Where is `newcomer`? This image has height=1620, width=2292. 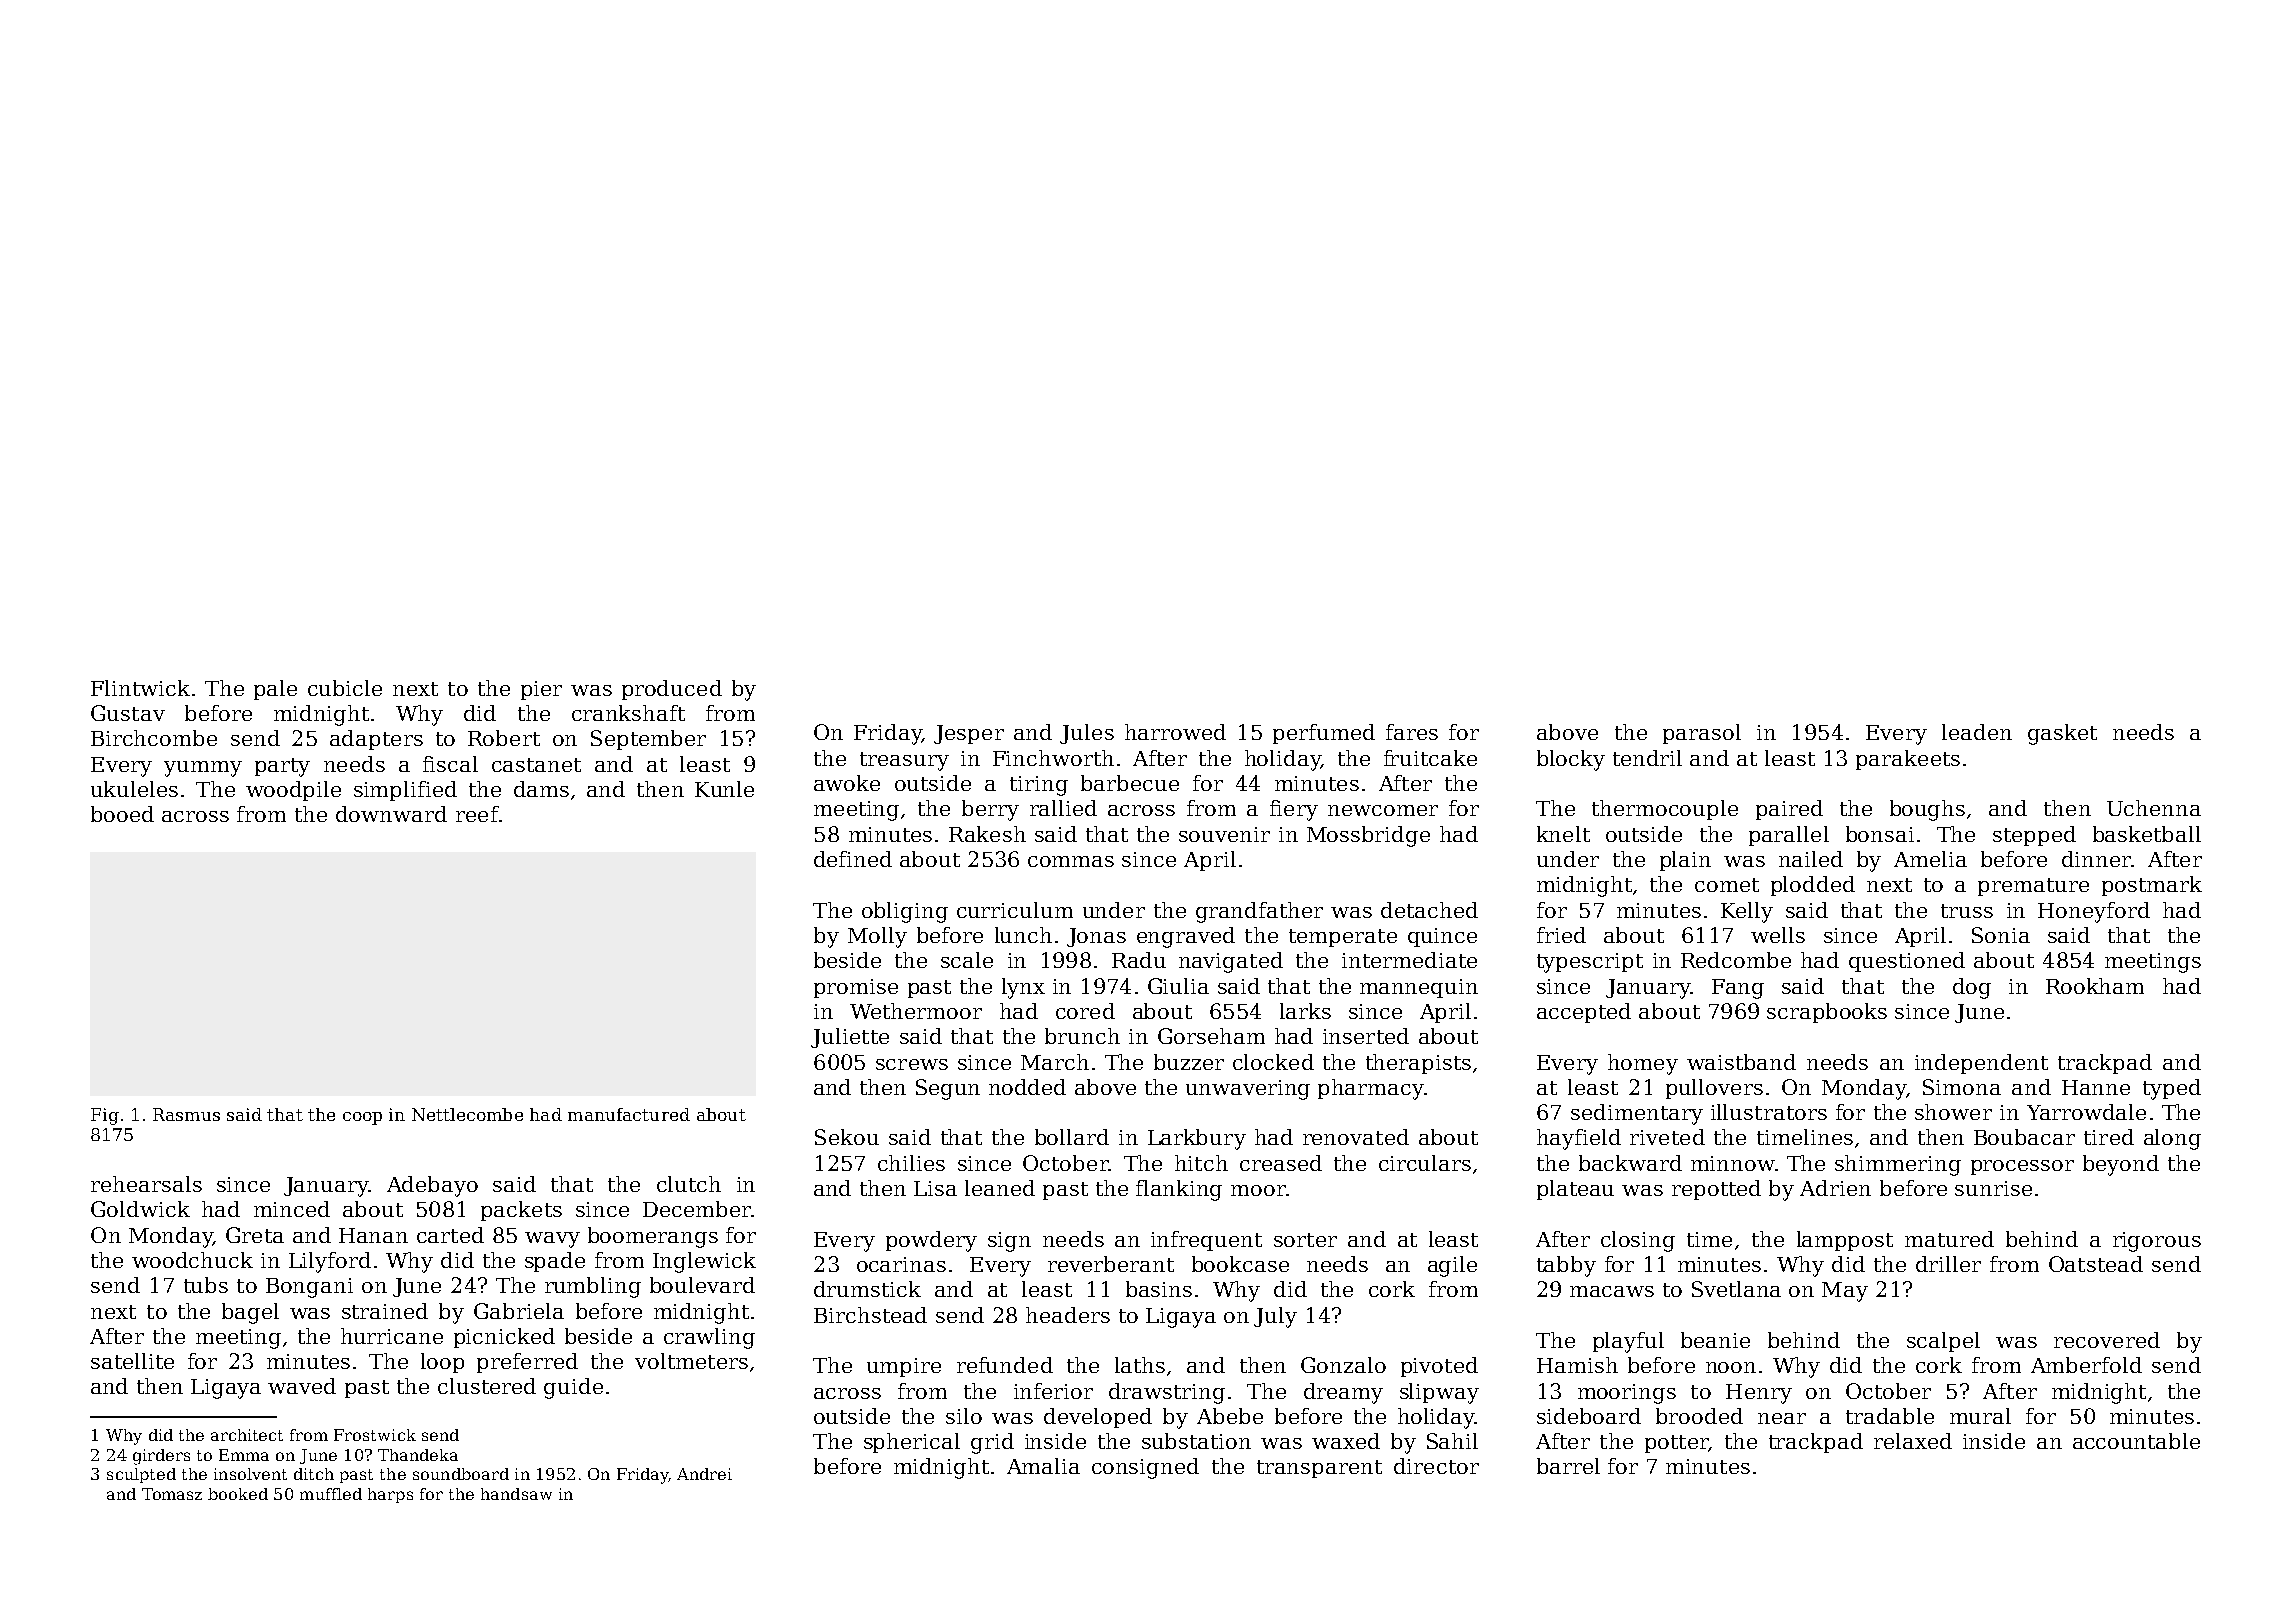 newcomer is located at coordinates (1383, 810).
